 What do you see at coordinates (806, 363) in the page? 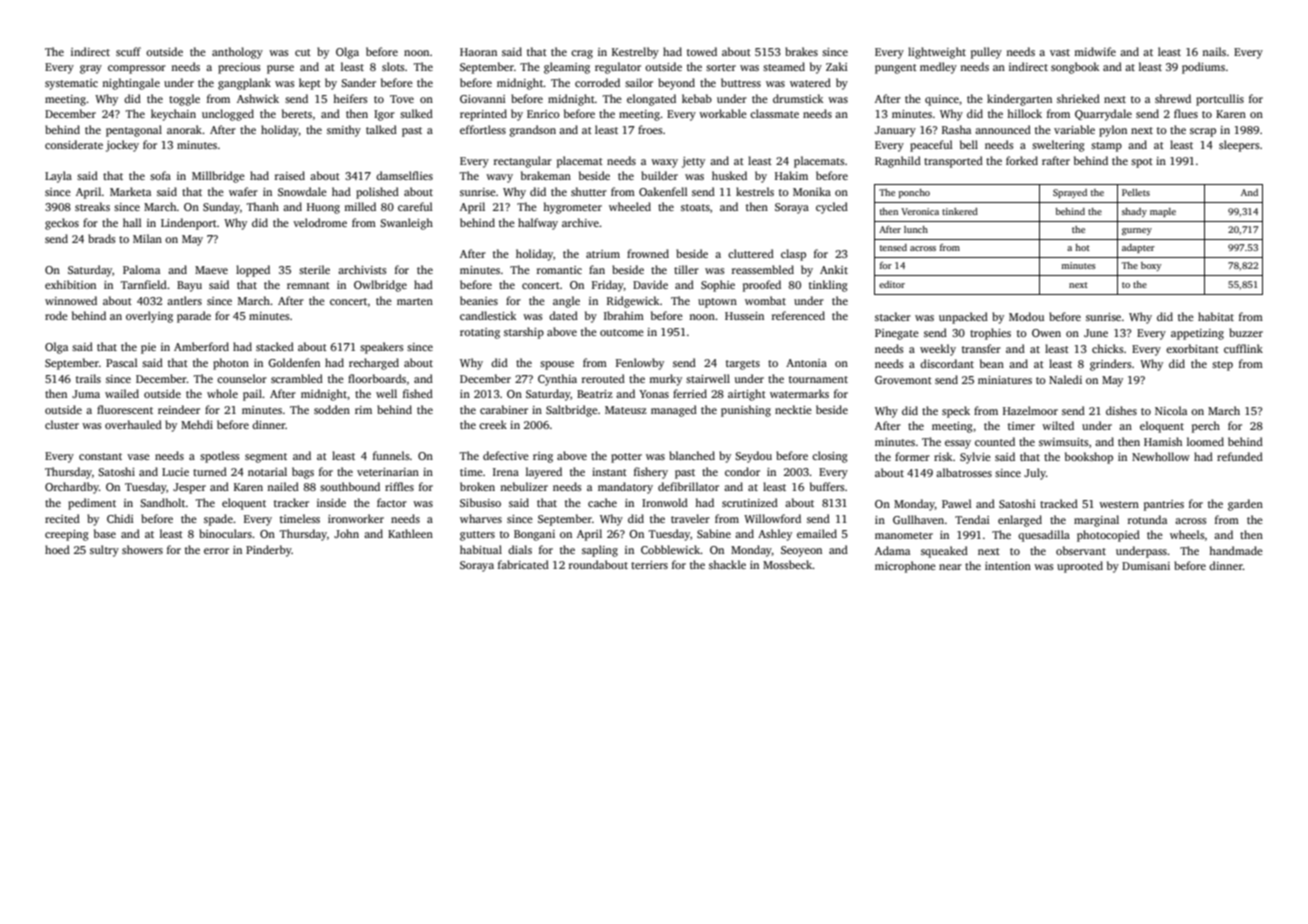
I see `Antonia` at bounding box center [806, 363].
